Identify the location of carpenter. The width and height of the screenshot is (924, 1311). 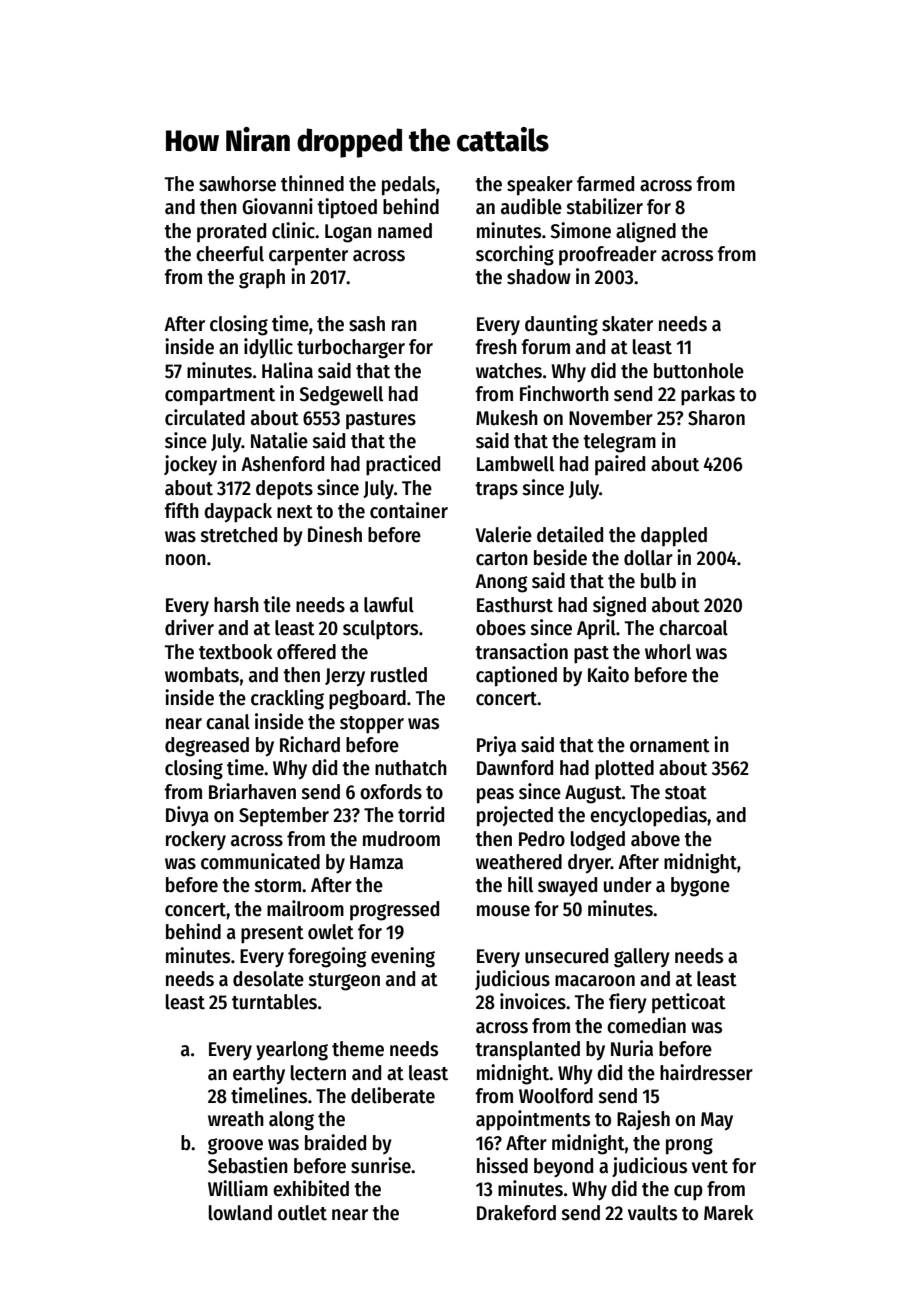
(308, 257).
